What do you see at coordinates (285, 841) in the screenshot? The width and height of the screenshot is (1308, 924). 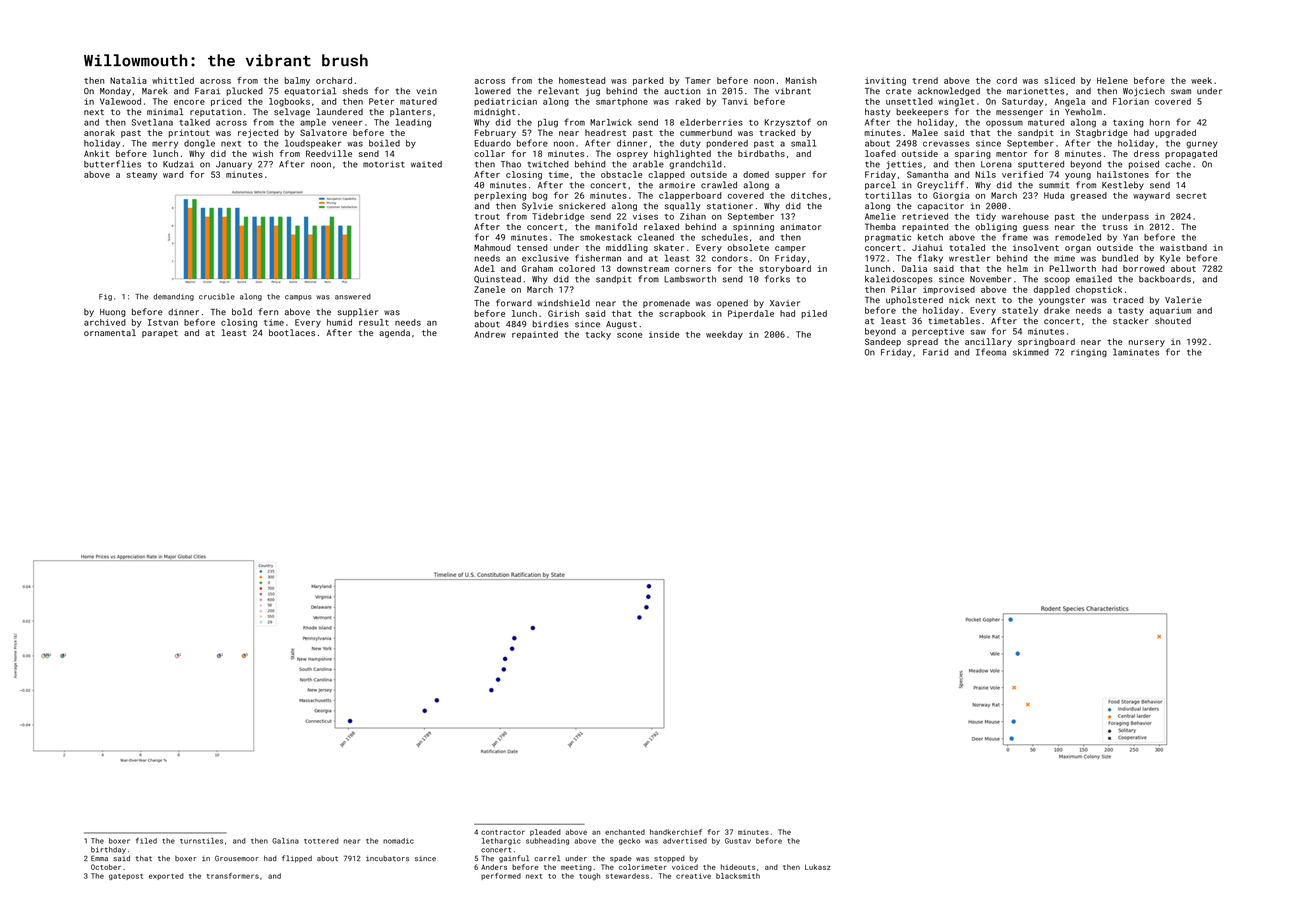 I see `Galina` at bounding box center [285, 841].
